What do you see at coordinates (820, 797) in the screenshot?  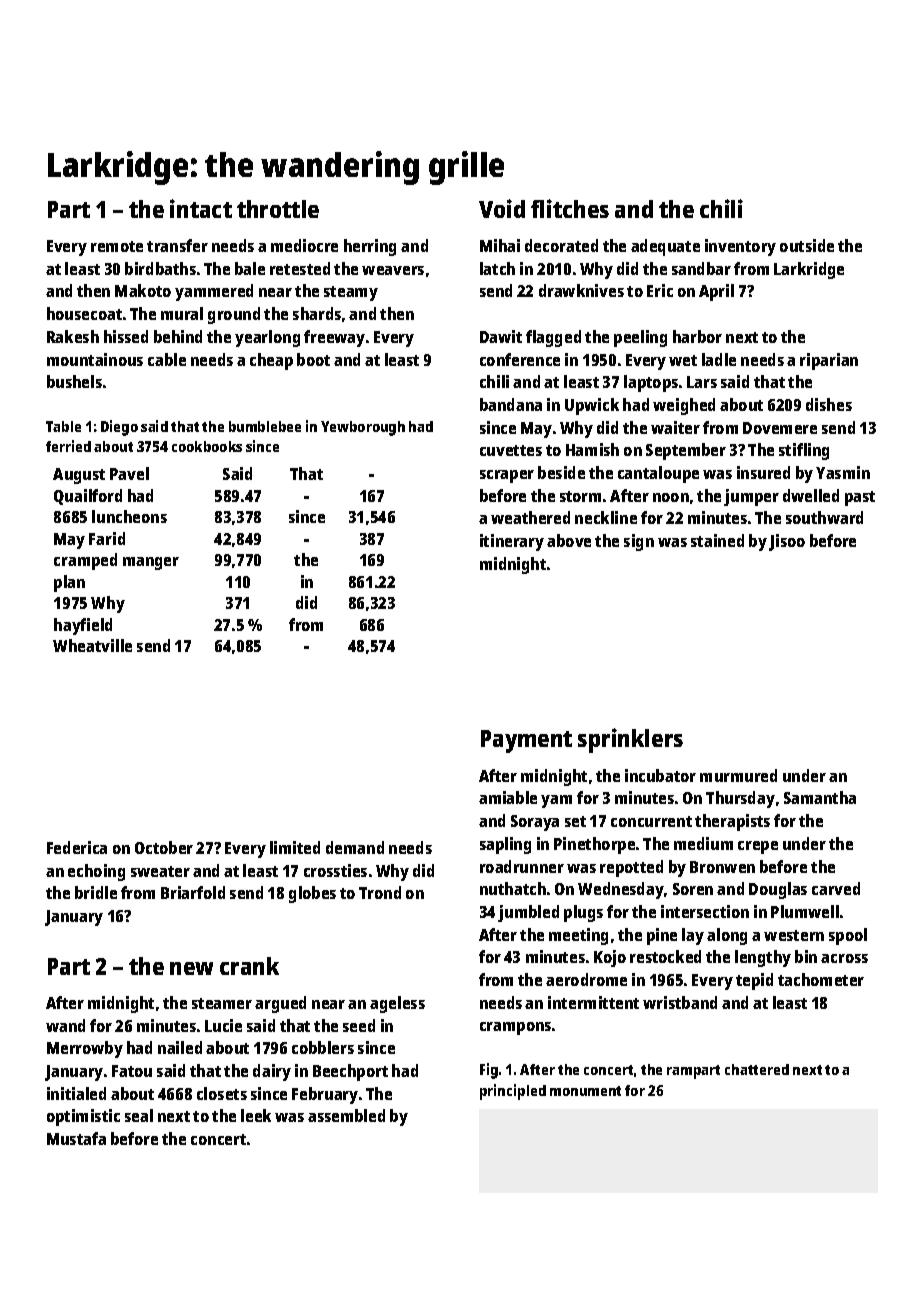 I see `Samantha` at bounding box center [820, 797].
